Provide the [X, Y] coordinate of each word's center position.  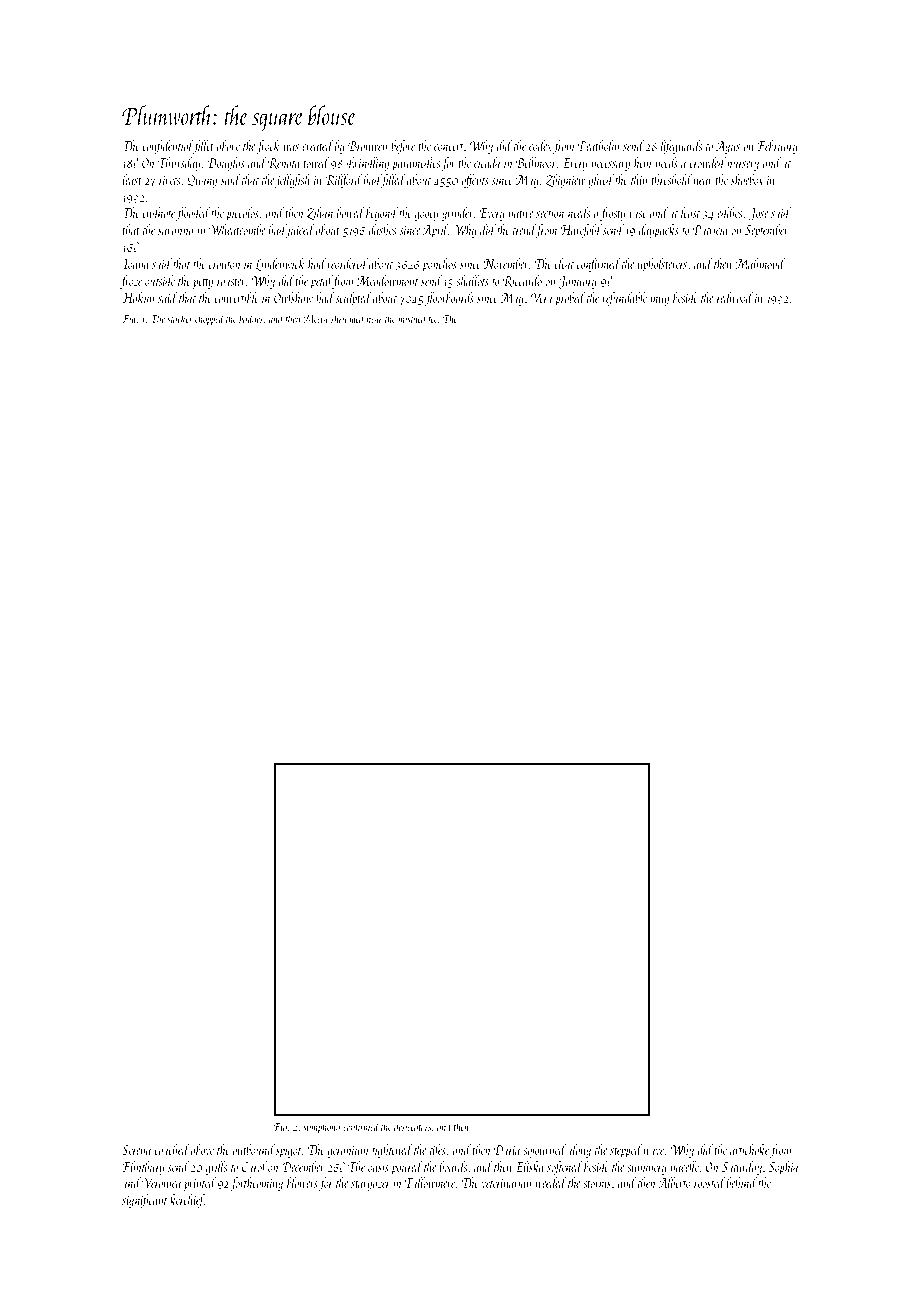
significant [144, 1201]
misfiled [412, 319]
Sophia [783, 1168]
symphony [321, 1128]
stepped [626, 1151]
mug [659, 301]
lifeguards [681, 147]
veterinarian [506, 1183]
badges [251, 320]
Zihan [320, 213]
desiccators [412, 1126]
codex [540, 145]
